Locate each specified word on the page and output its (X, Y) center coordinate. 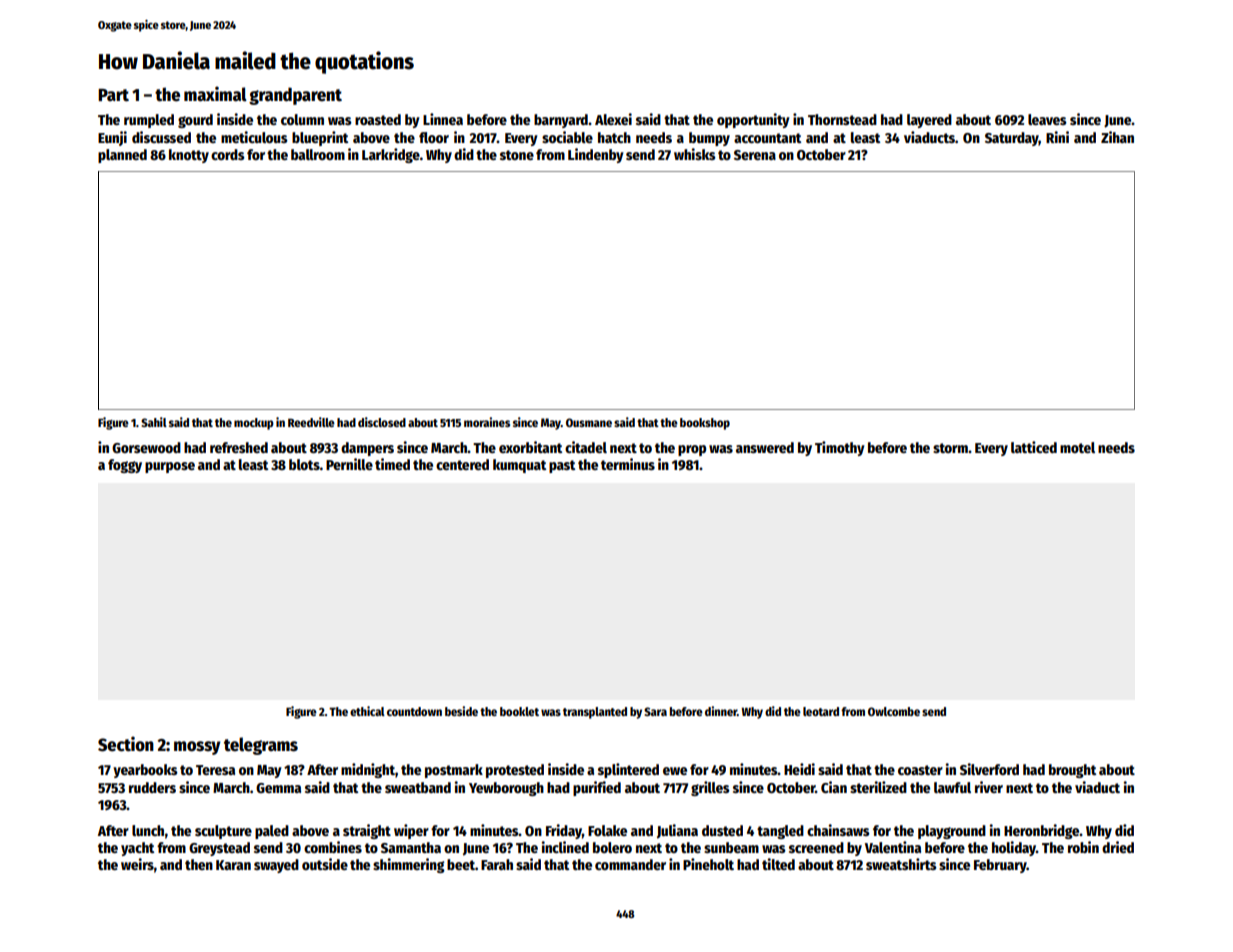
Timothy (840, 448)
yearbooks (145, 771)
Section (126, 744)
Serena (755, 155)
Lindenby (596, 155)
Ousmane (589, 422)
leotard (821, 711)
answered (765, 447)
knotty (189, 156)
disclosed (382, 422)
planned (122, 156)
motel (1077, 447)
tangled (780, 832)
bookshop (705, 424)
